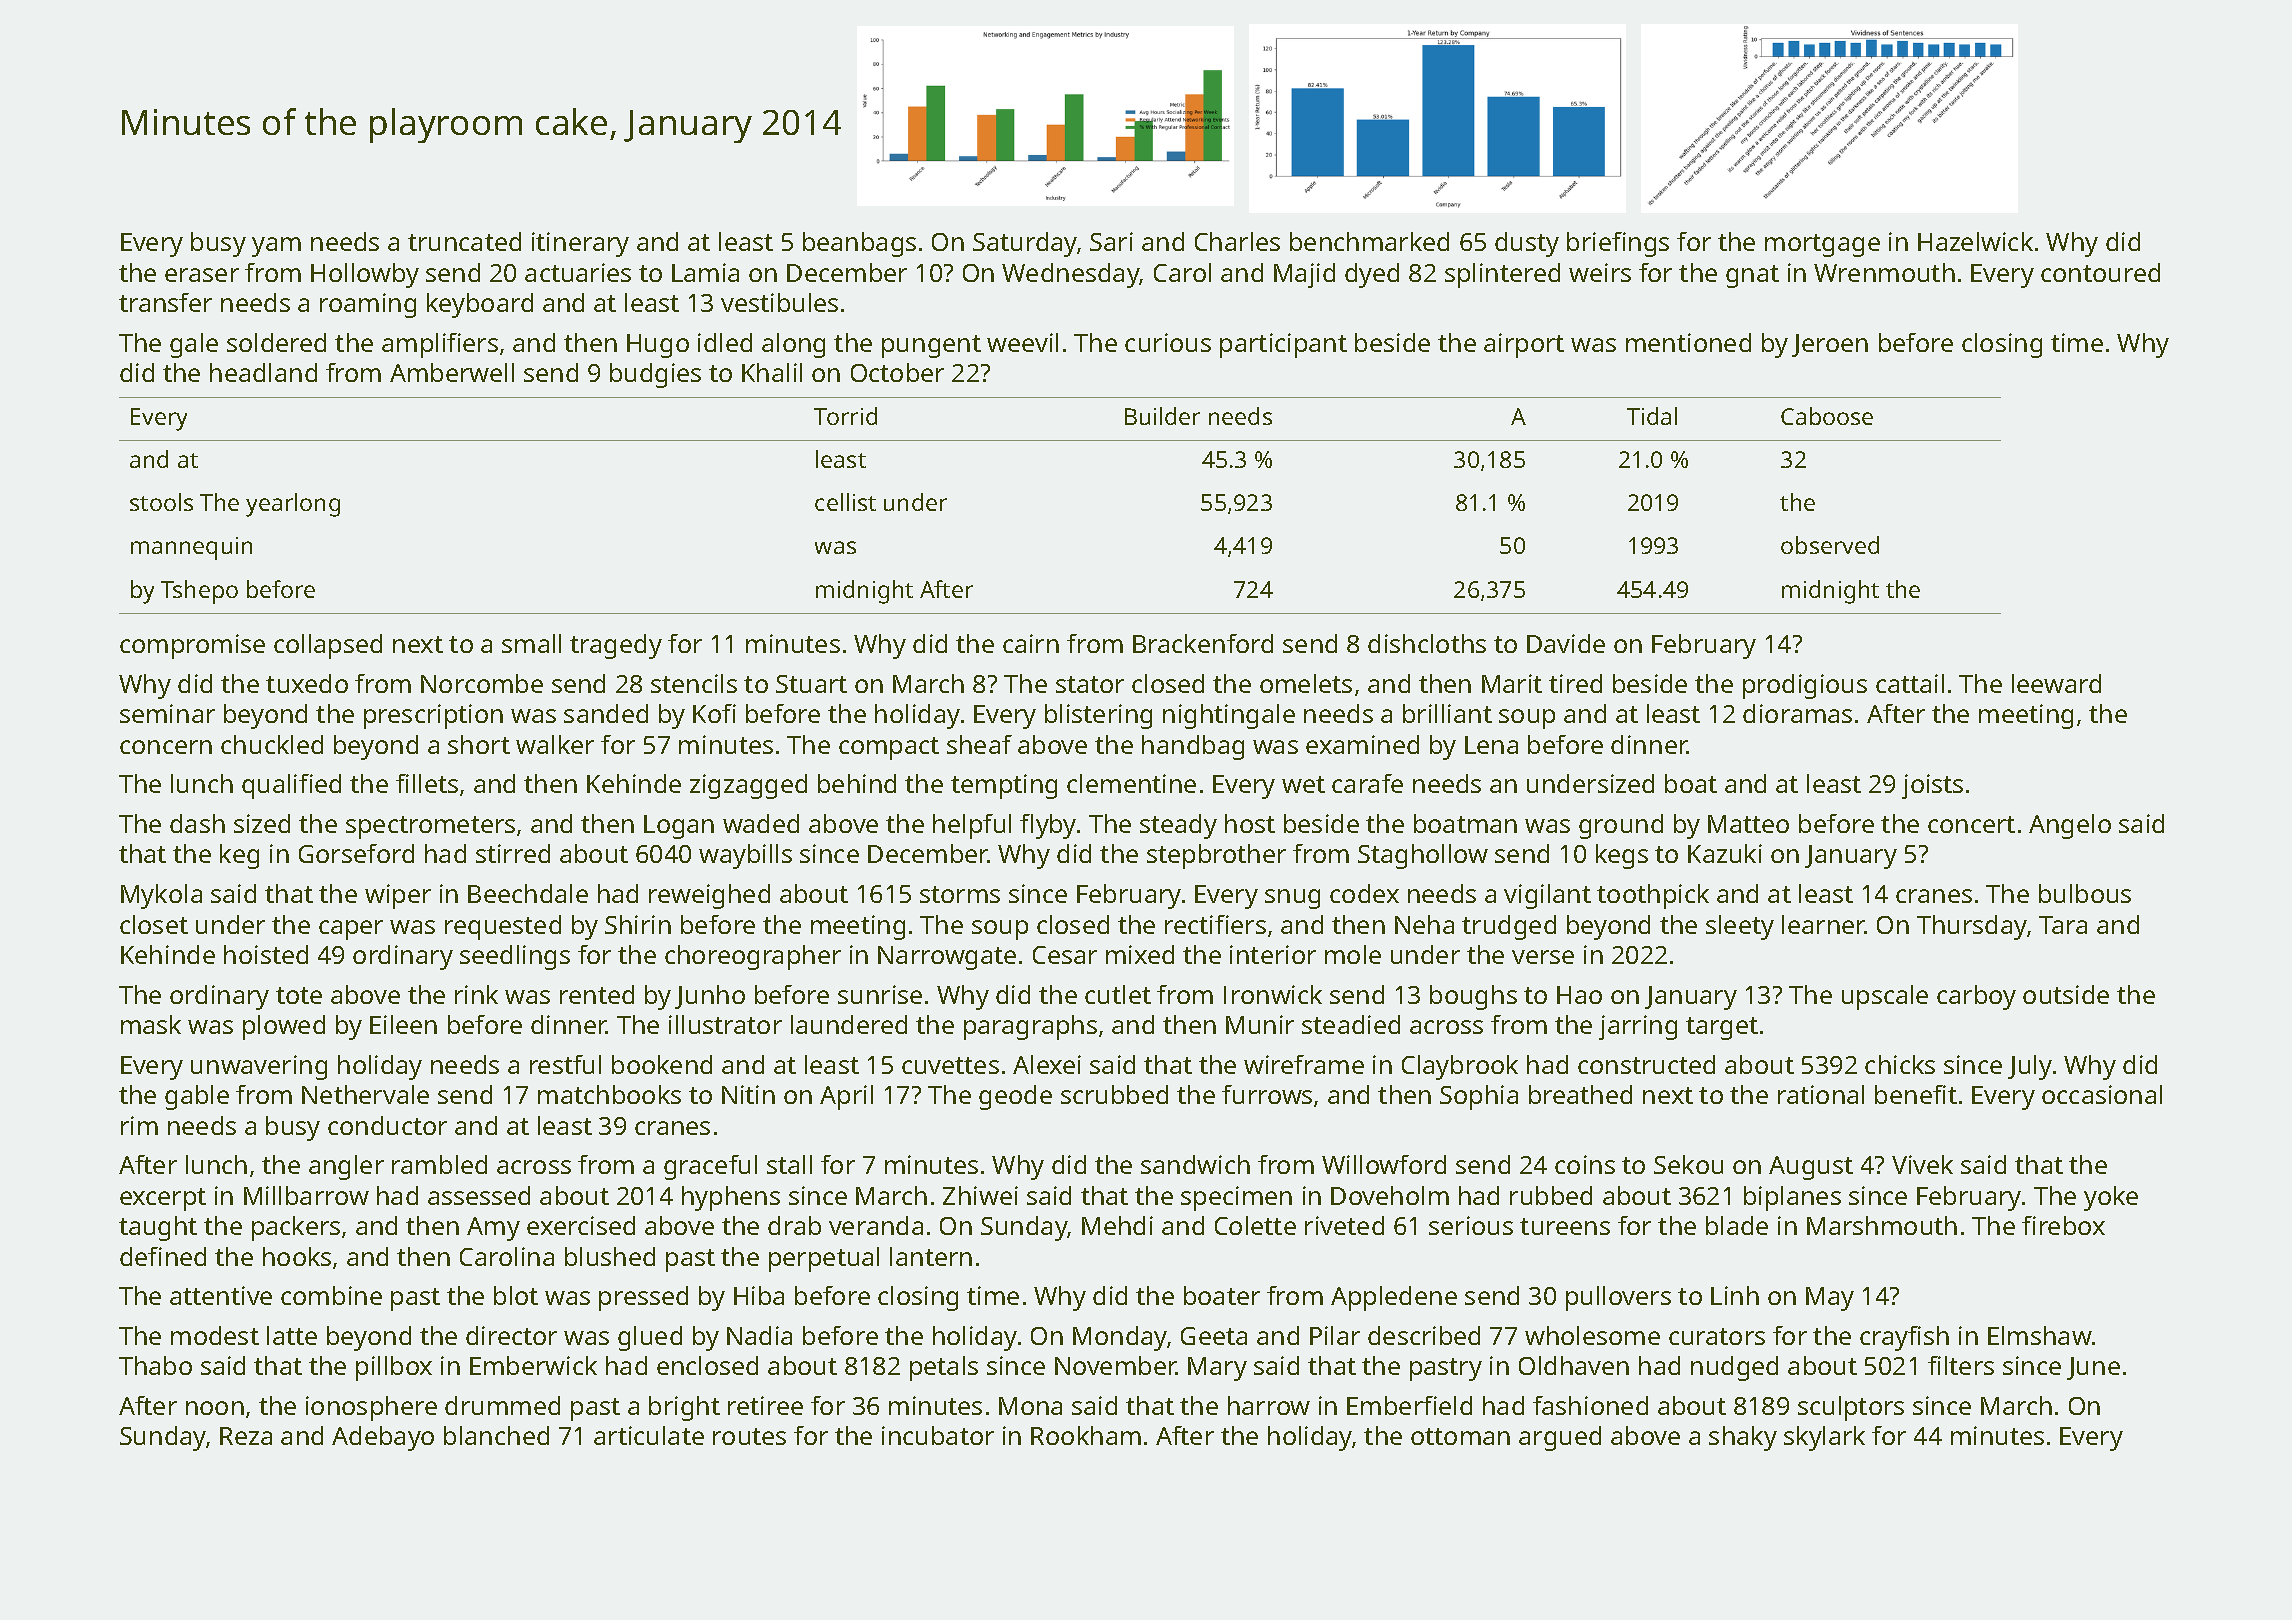 This document has height=1620, width=2292. What do you see at coordinates (1805, 686) in the document?
I see `prodigious` at bounding box center [1805, 686].
